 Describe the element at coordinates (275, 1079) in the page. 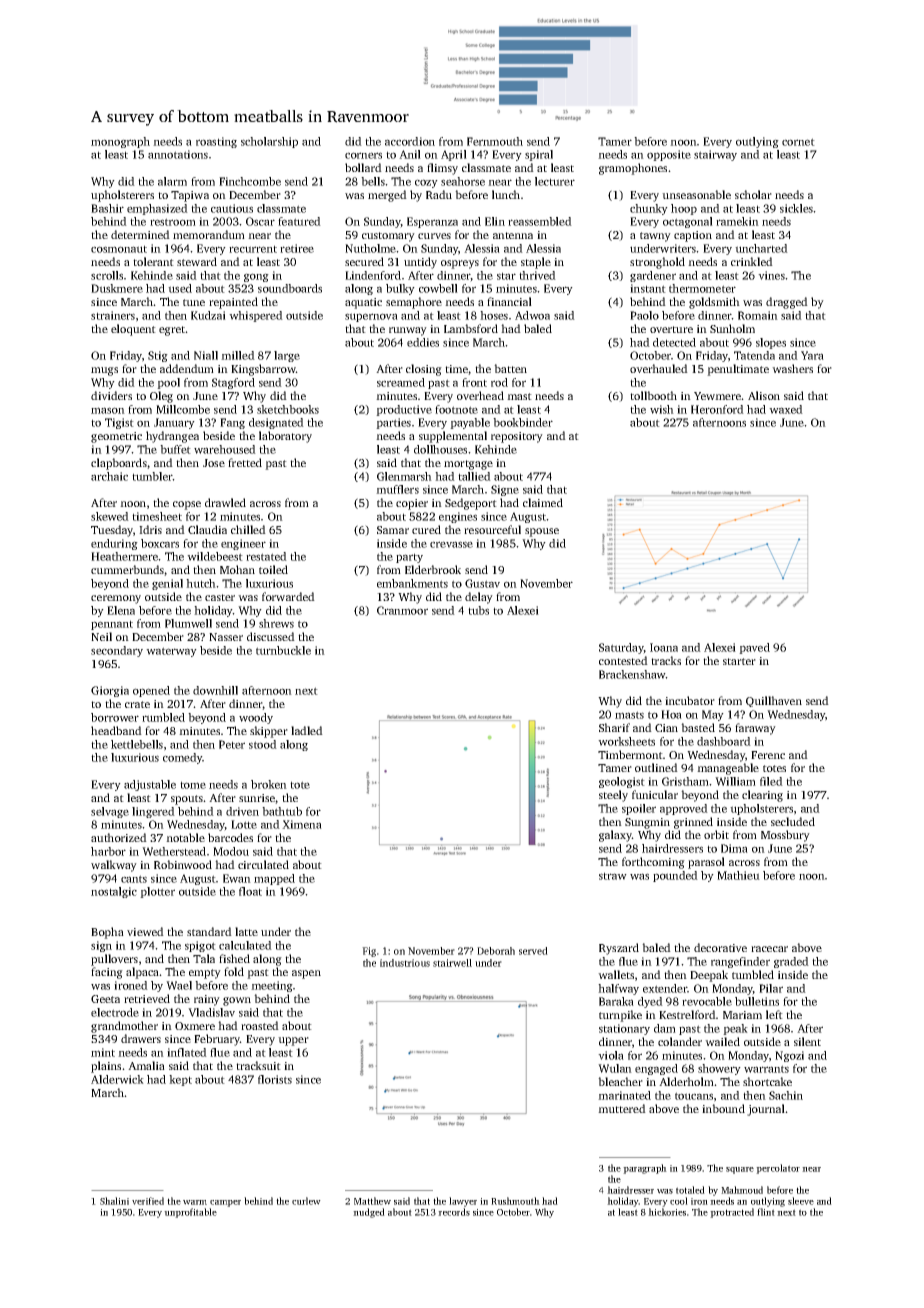

I see `florists` at that location.
